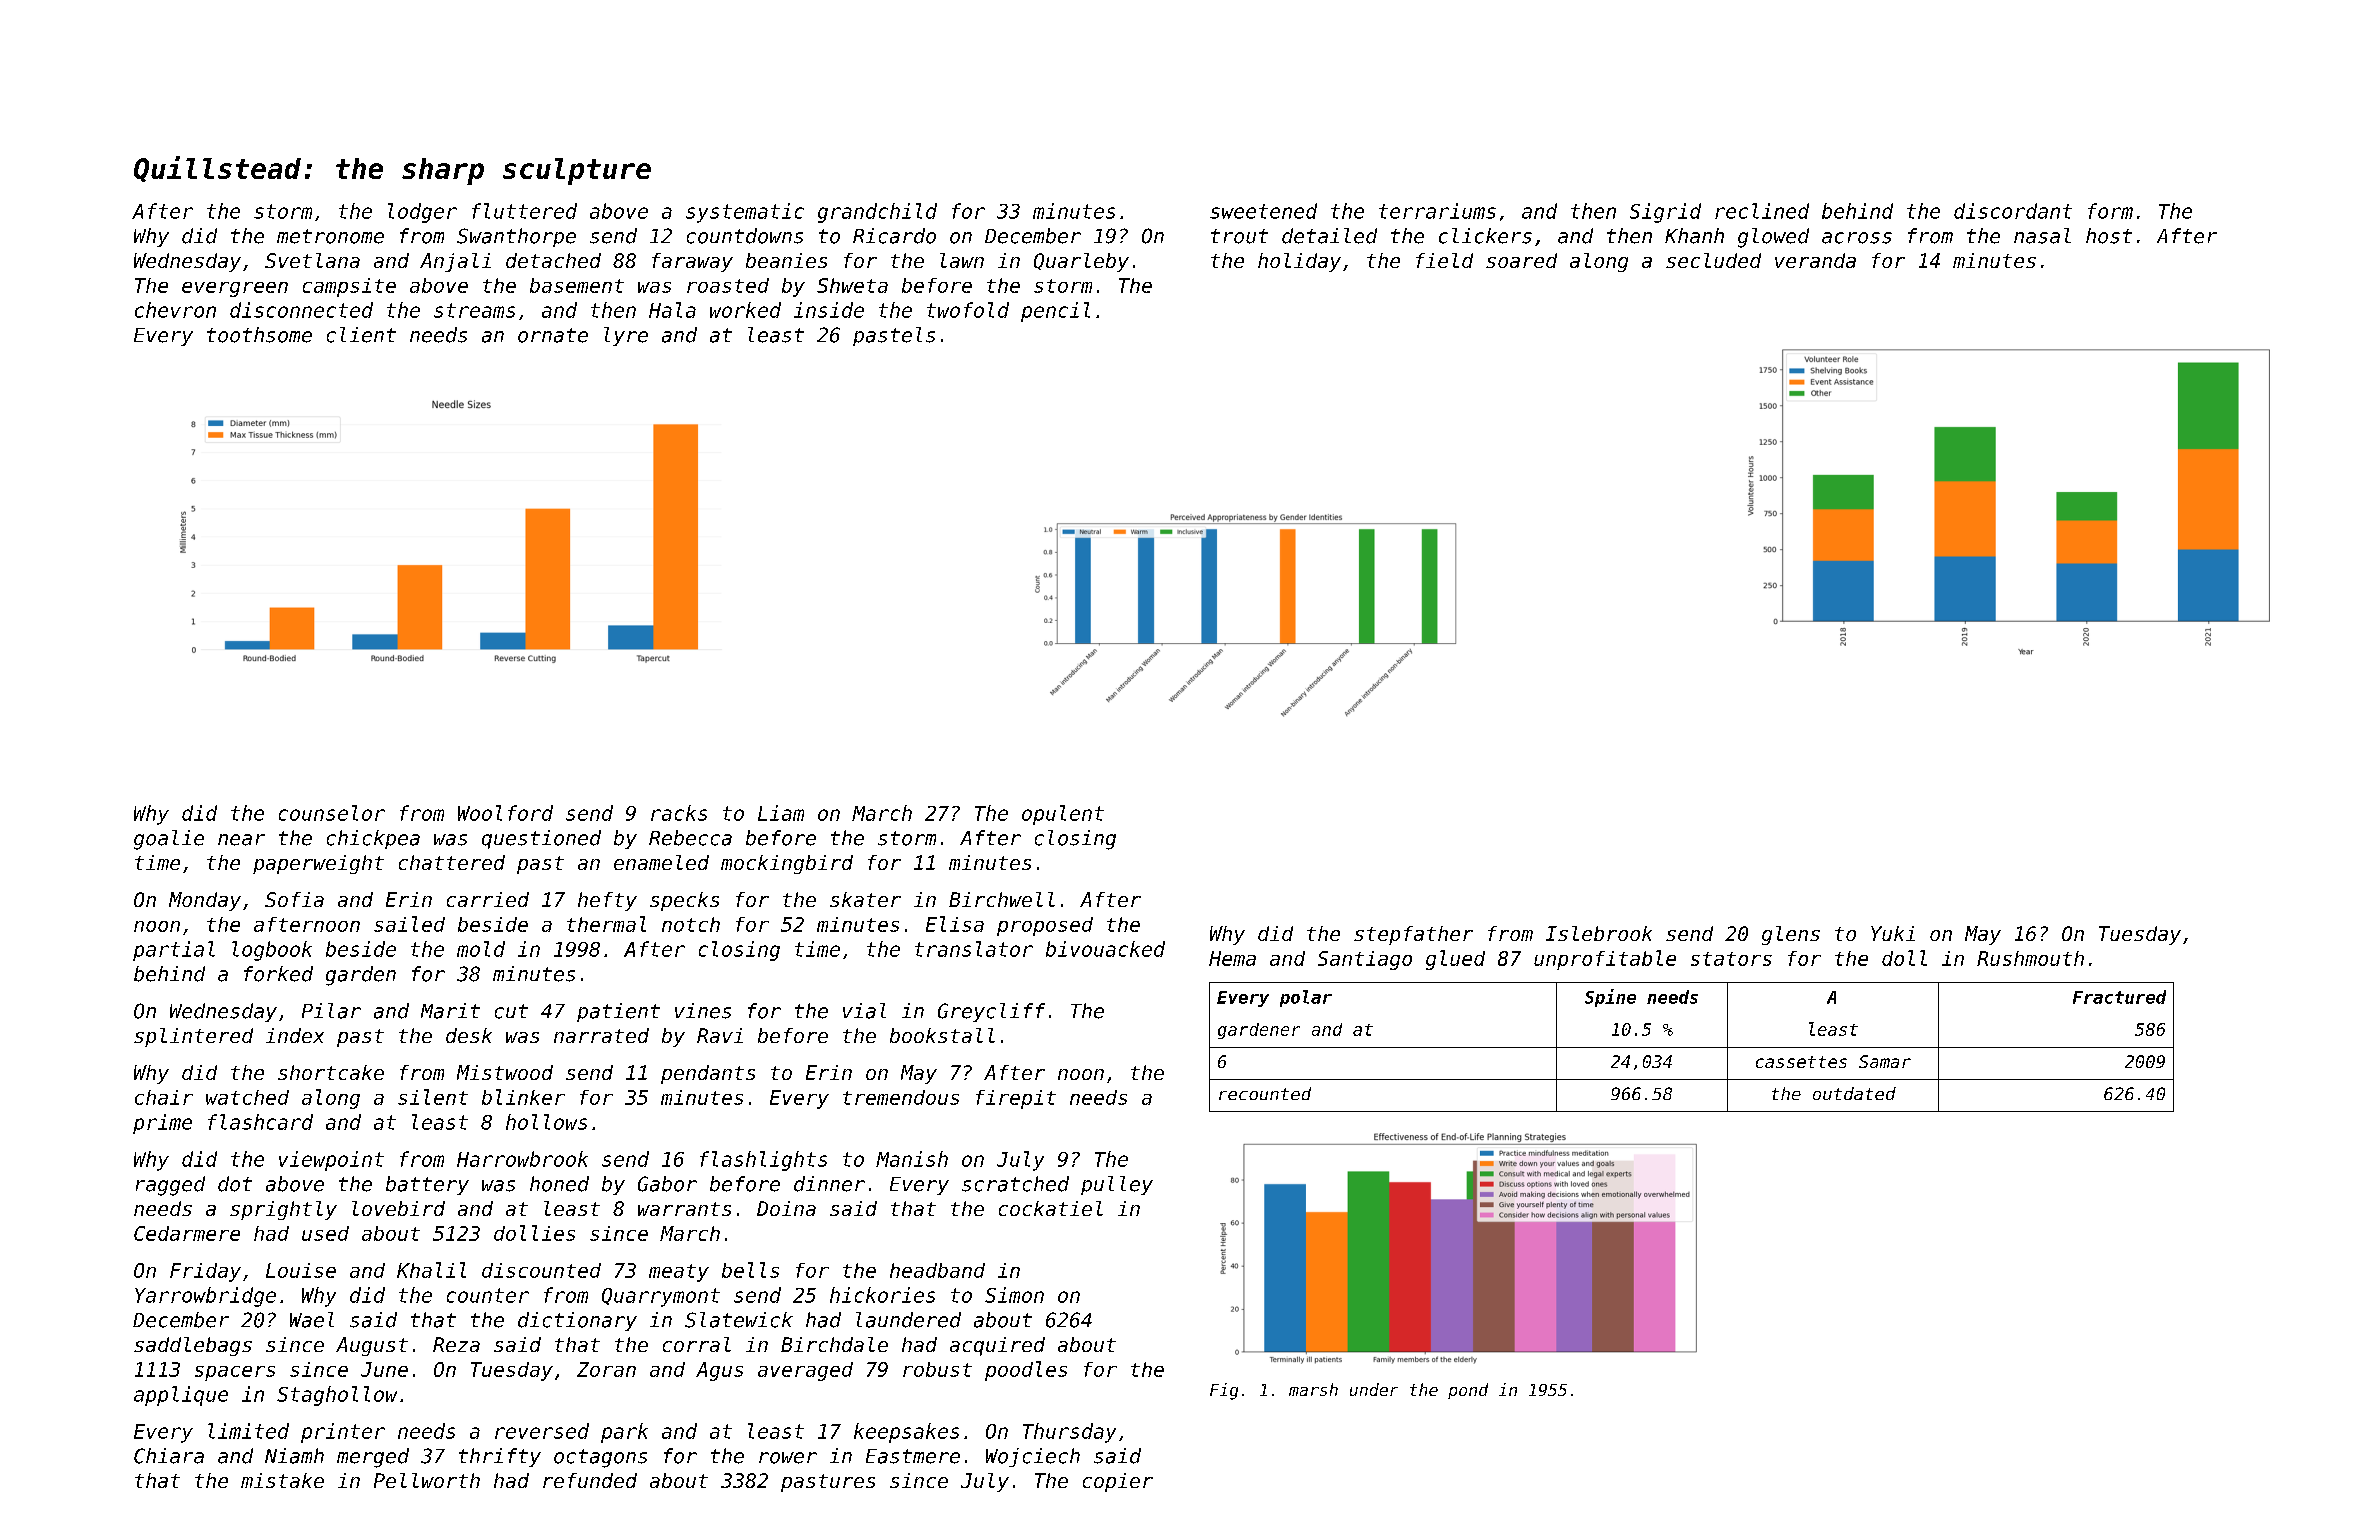 The width and height of the page is (2380, 1540). I want to click on metronome, so click(330, 236).
